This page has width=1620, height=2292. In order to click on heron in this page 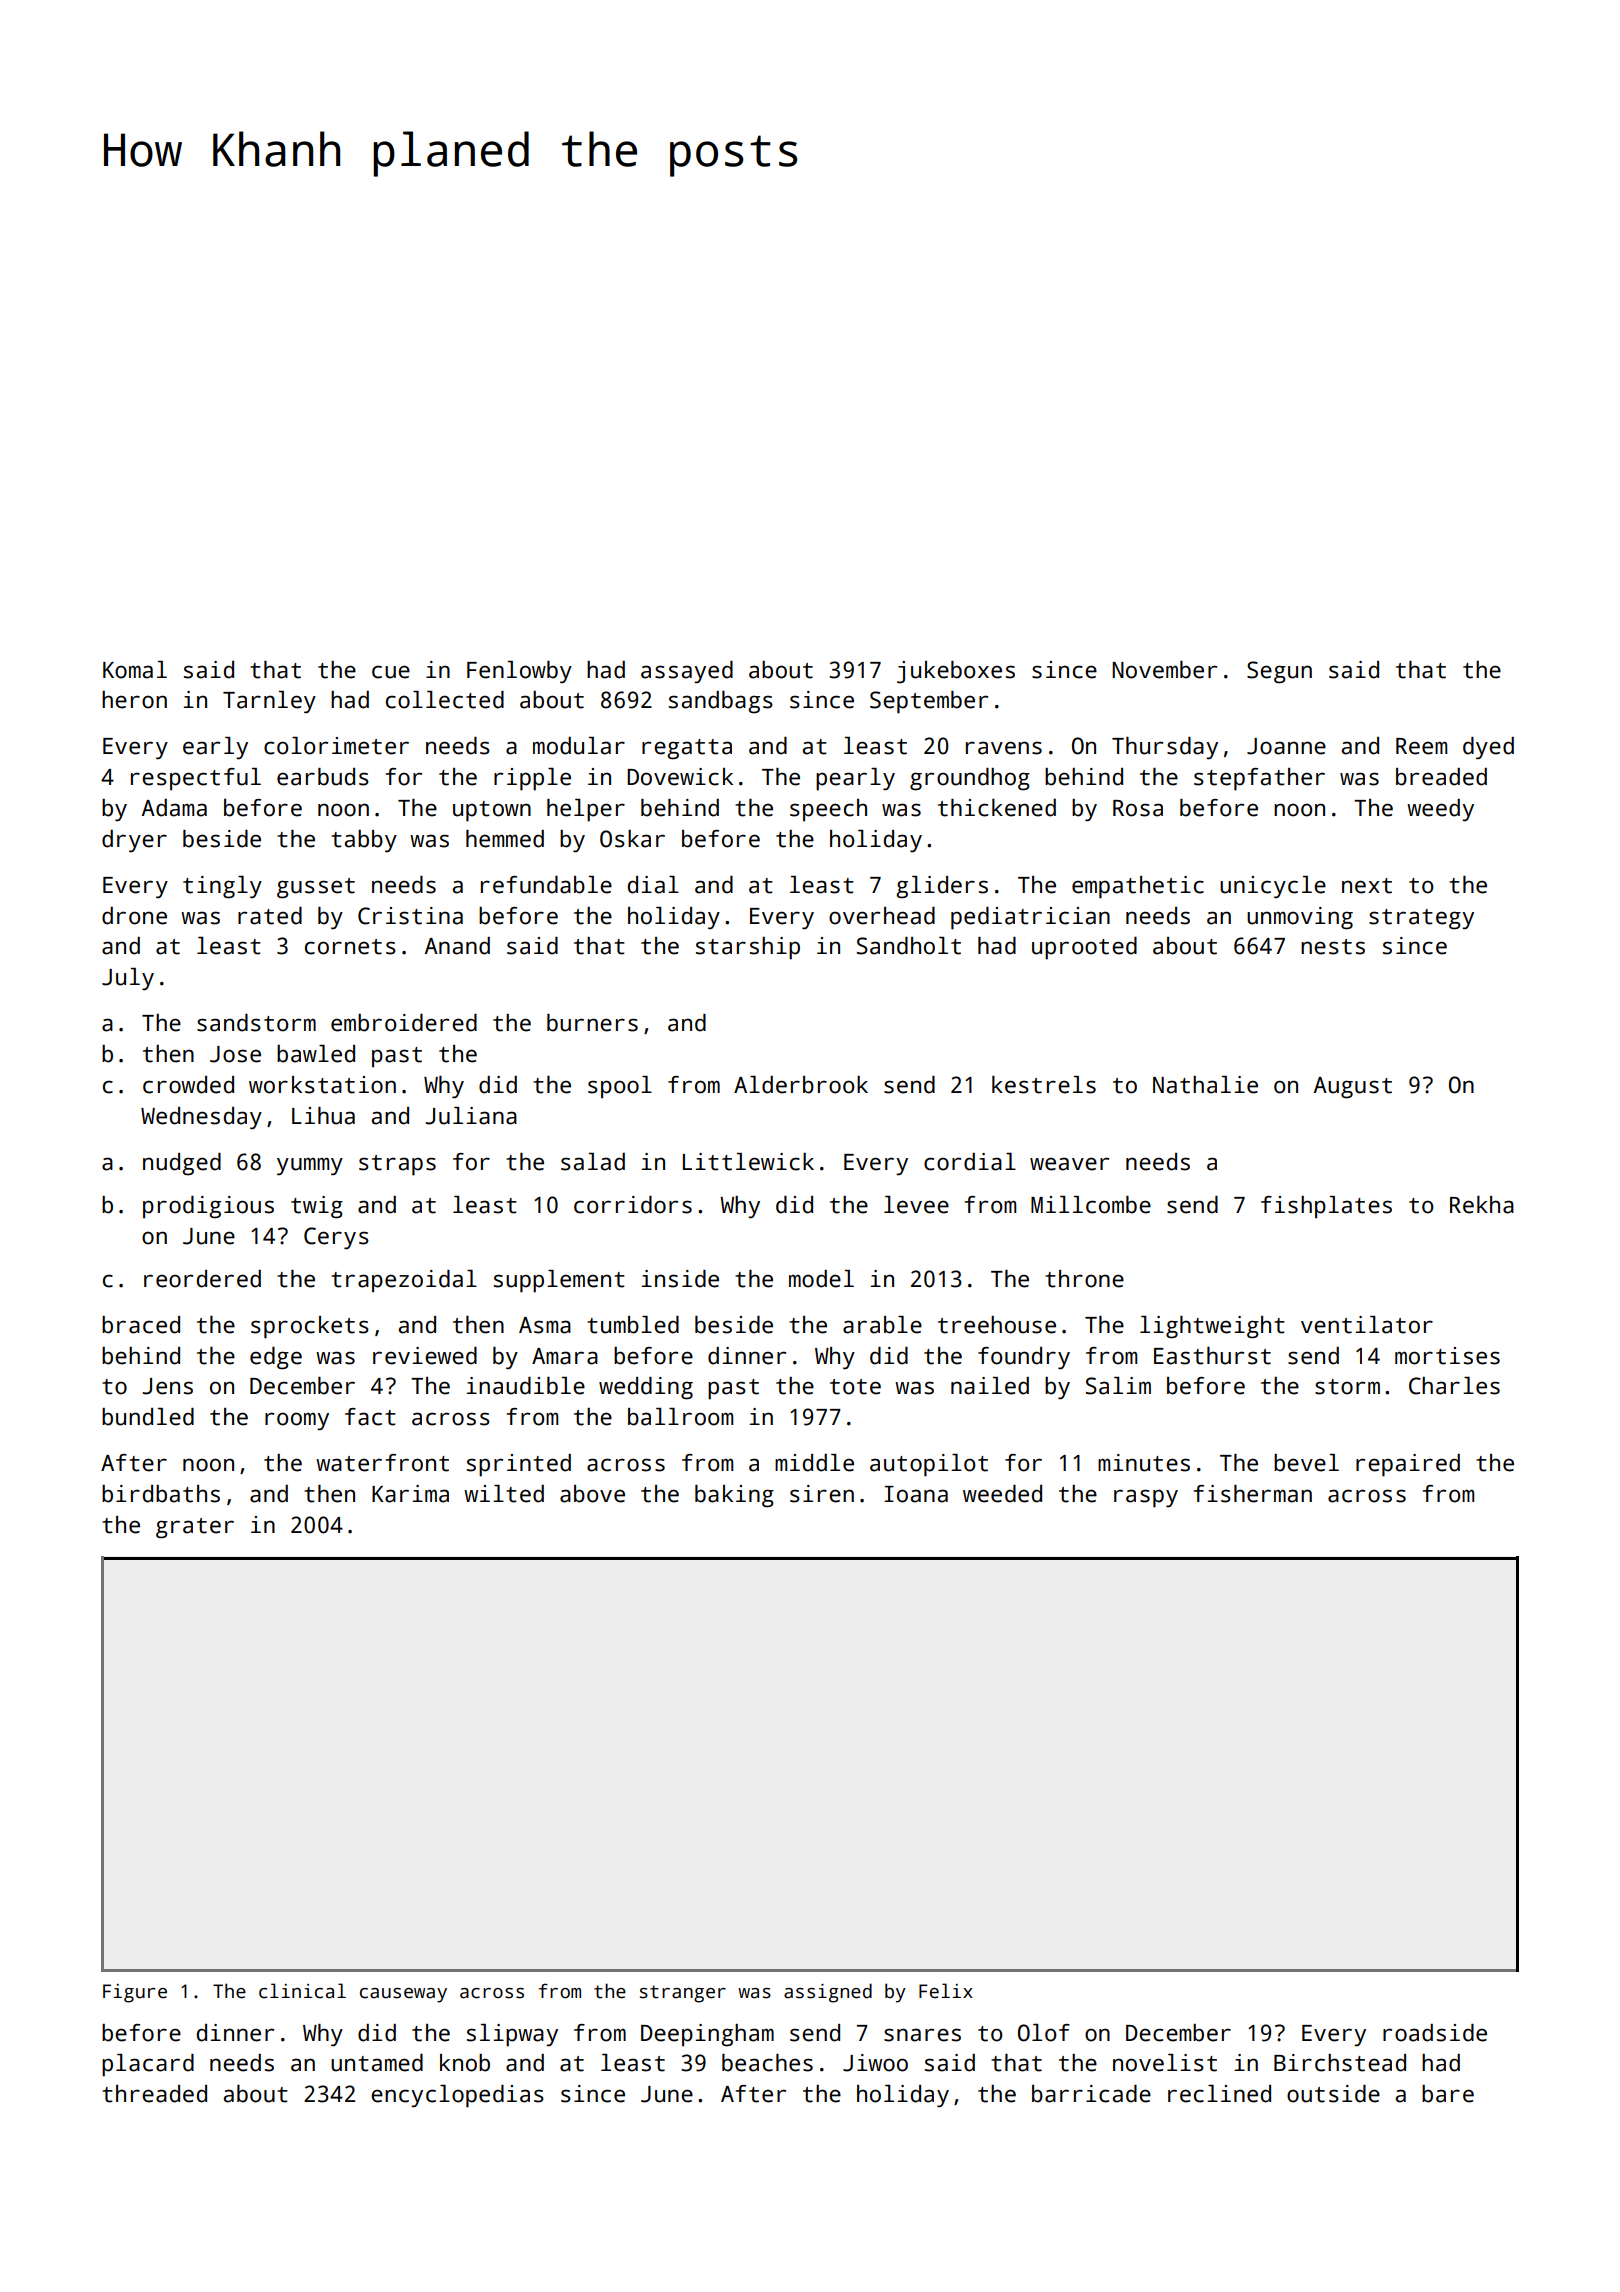, I will do `click(134, 700)`.
